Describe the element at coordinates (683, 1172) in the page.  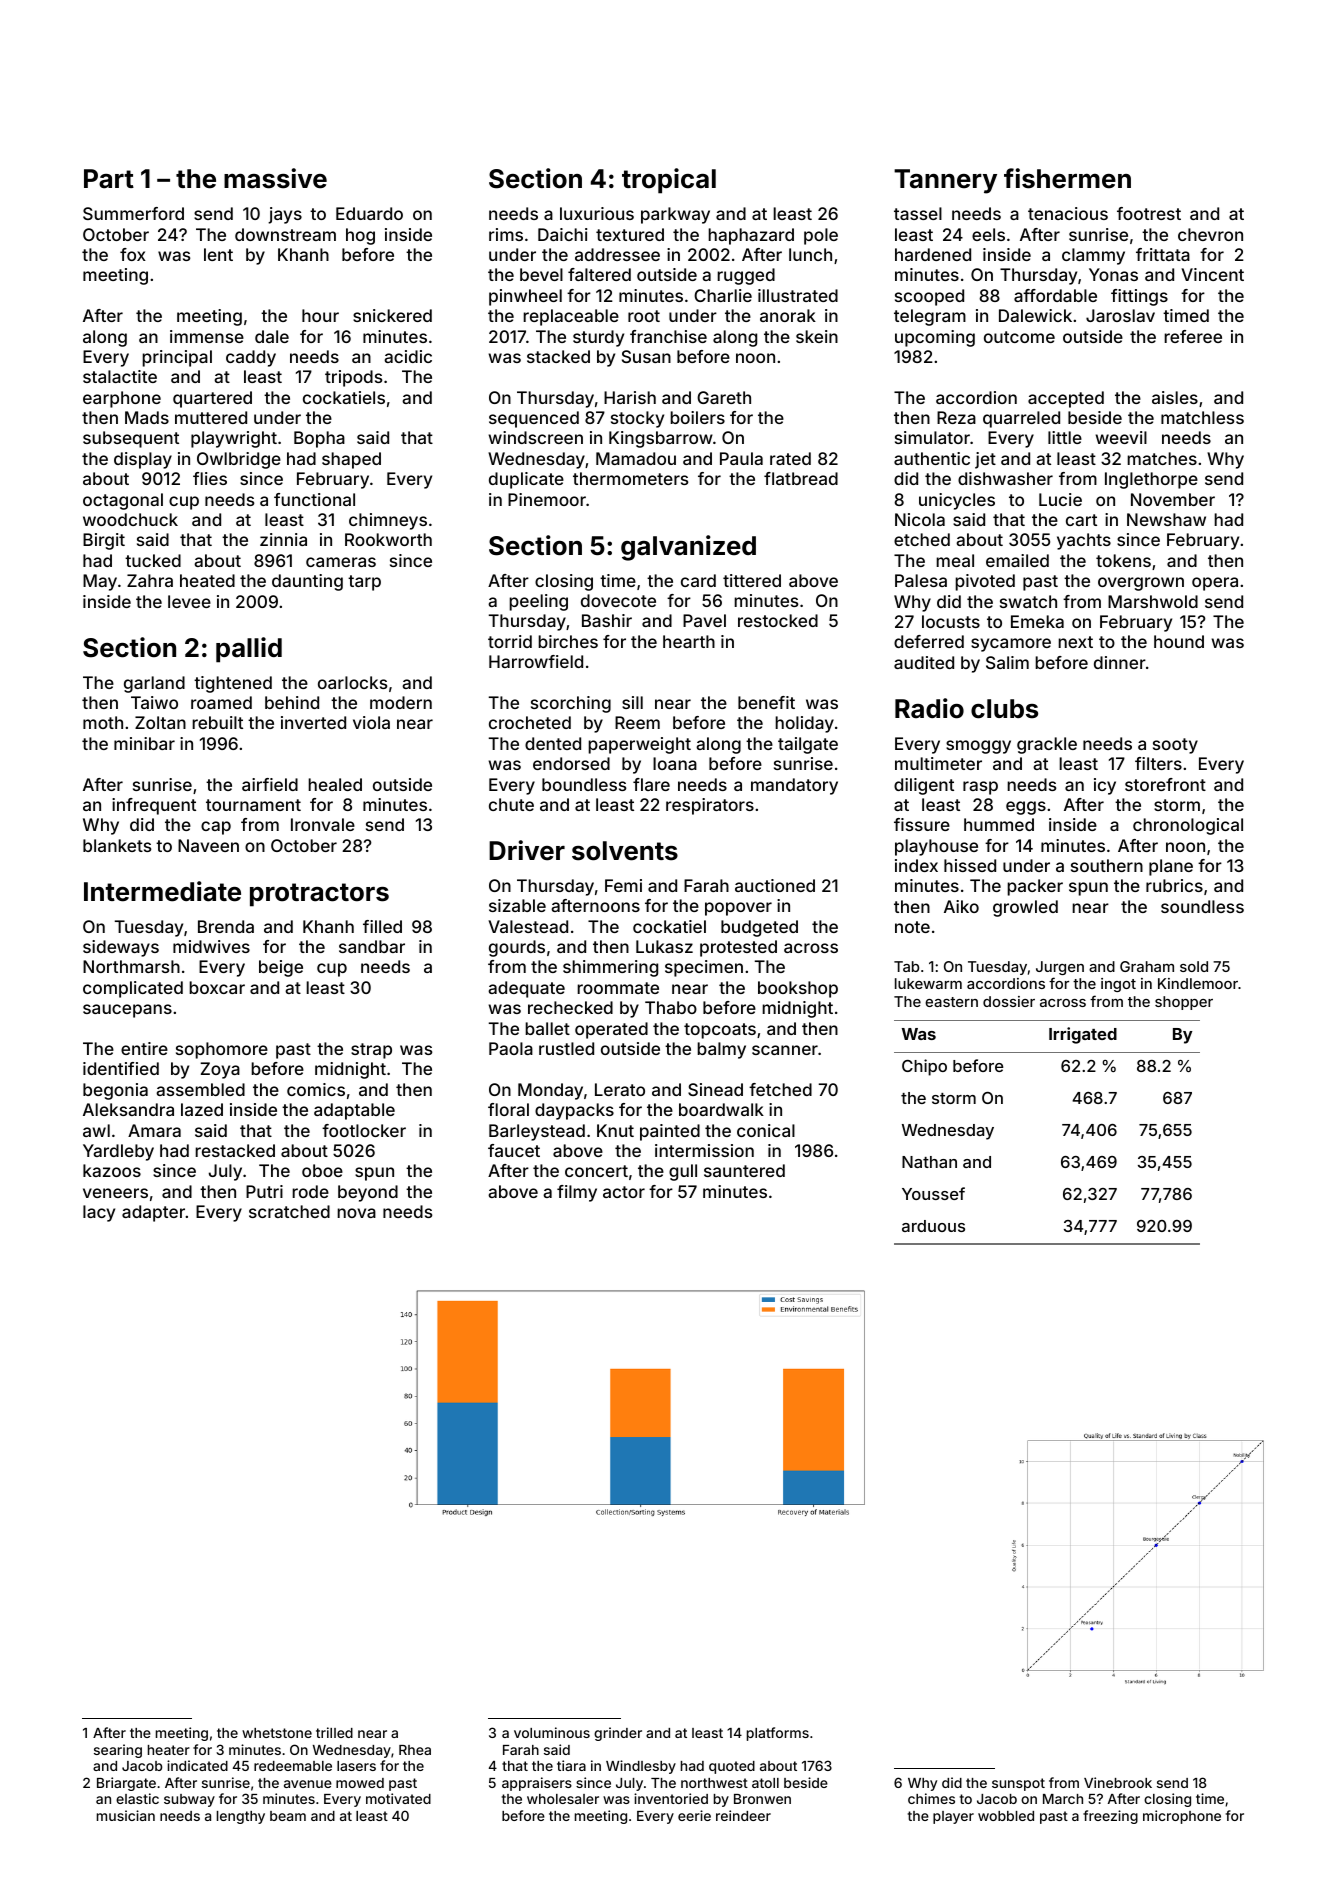
I see `gull` at that location.
